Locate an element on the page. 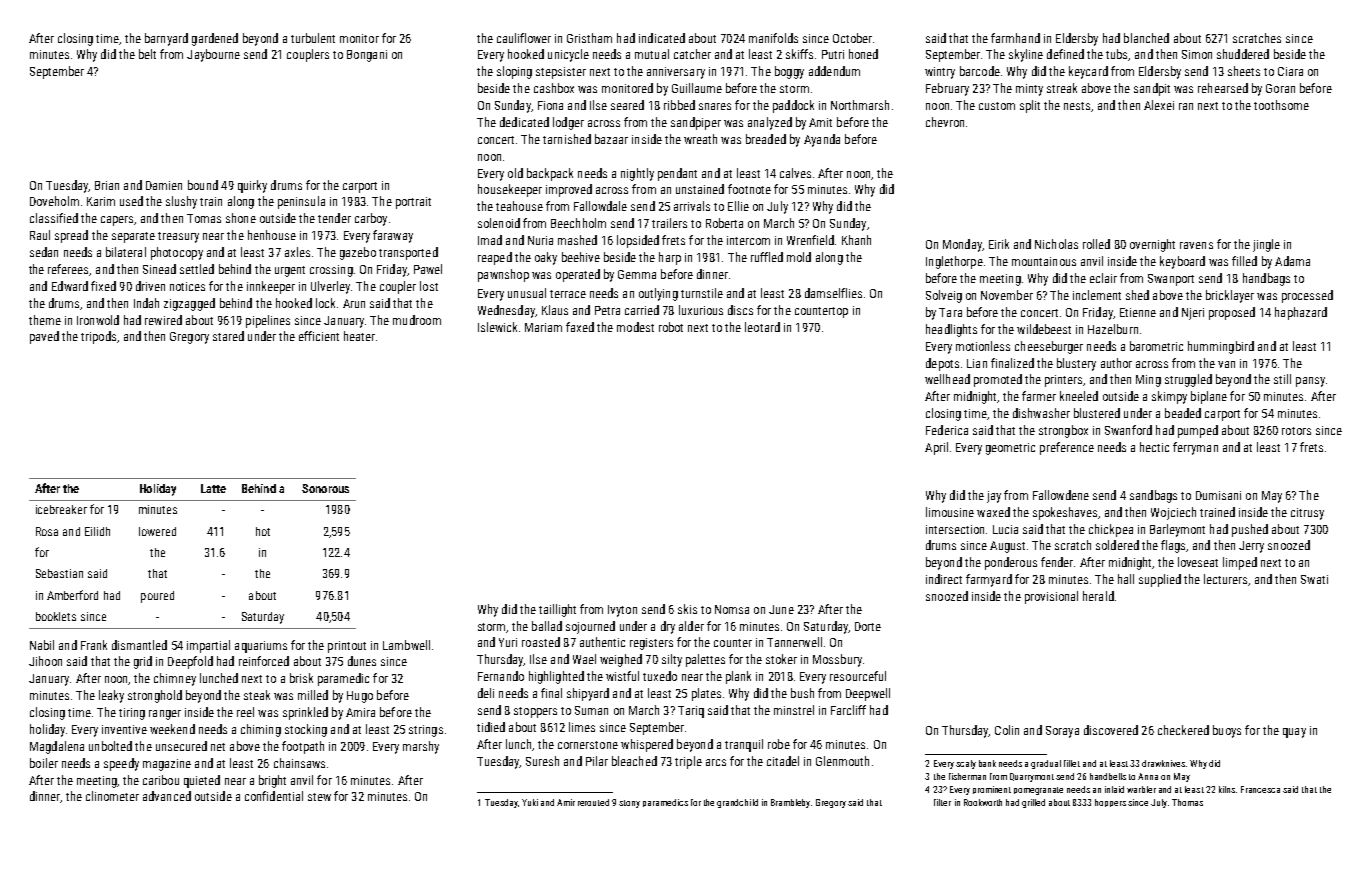  Bongani is located at coordinates (367, 56).
